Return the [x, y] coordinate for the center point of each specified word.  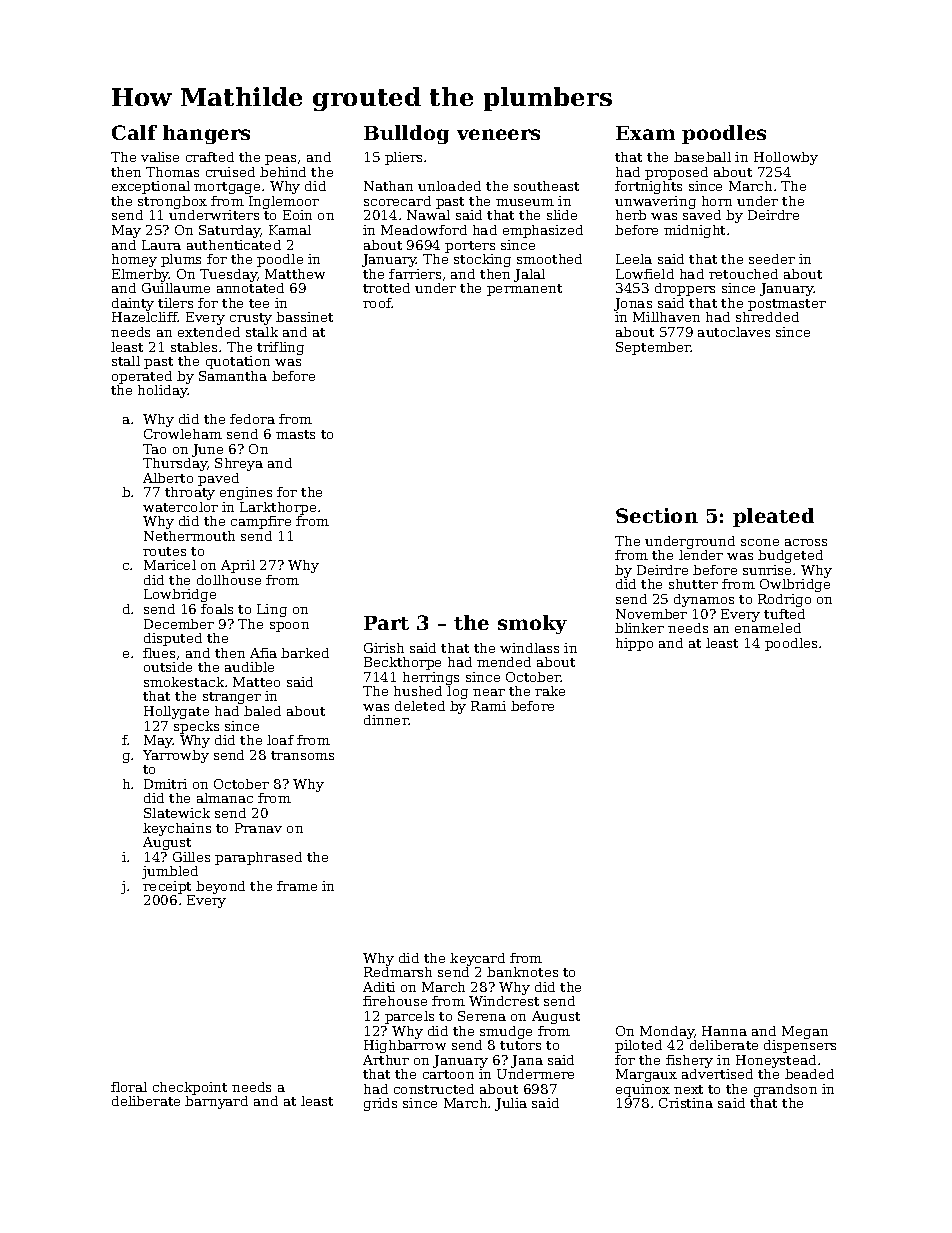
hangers [206, 134]
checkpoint [190, 1088]
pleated [773, 517]
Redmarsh [398, 972]
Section [657, 515]
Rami [488, 706]
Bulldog [406, 134]
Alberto [168, 478]
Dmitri [165, 784]
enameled [768, 628]
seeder [772, 259]
